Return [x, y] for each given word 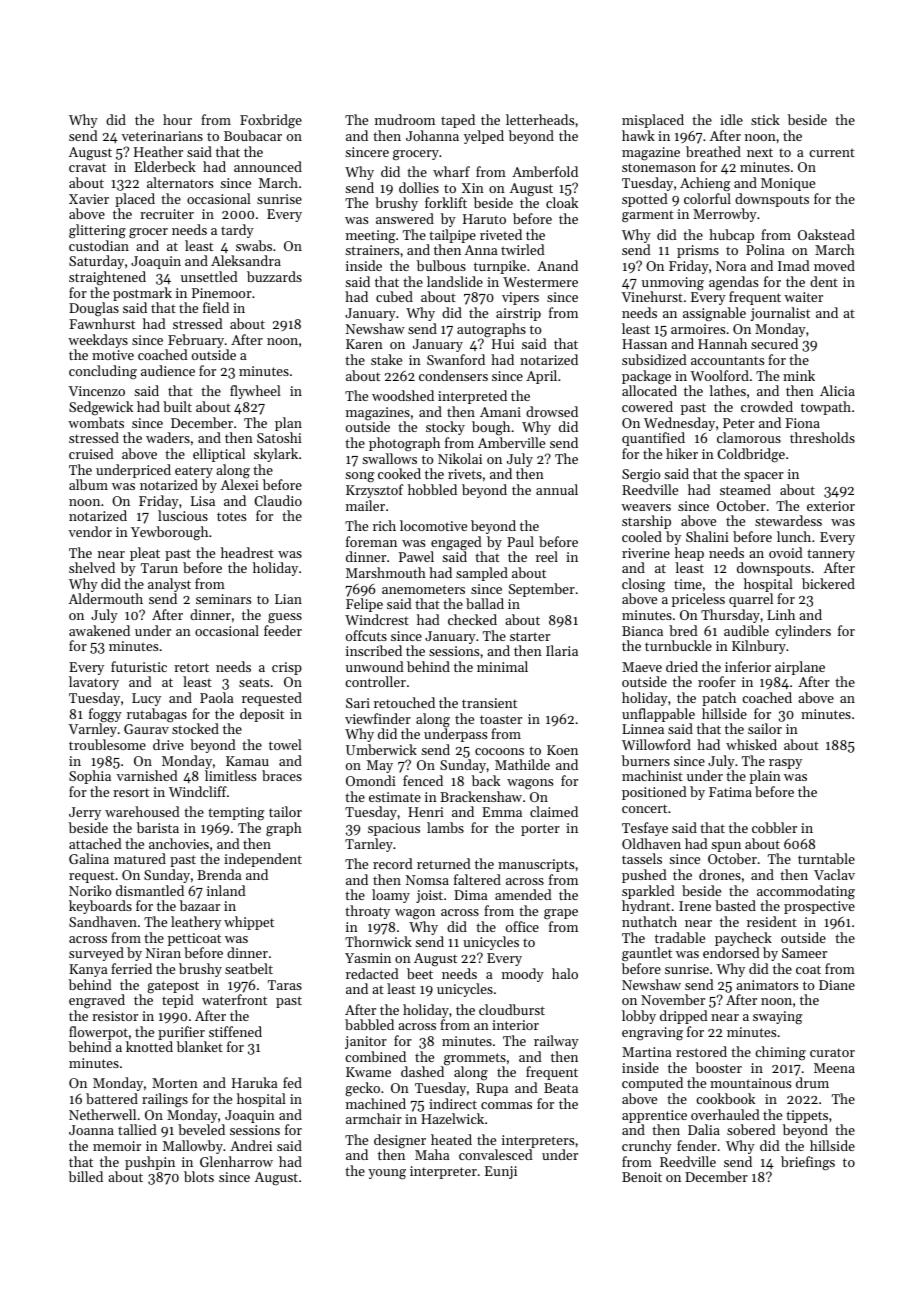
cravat [87, 167]
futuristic [139, 666]
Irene [695, 906]
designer [400, 1141]
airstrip [518, 314]
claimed [554, 811]
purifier [181, 1033]
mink [799, 375]
